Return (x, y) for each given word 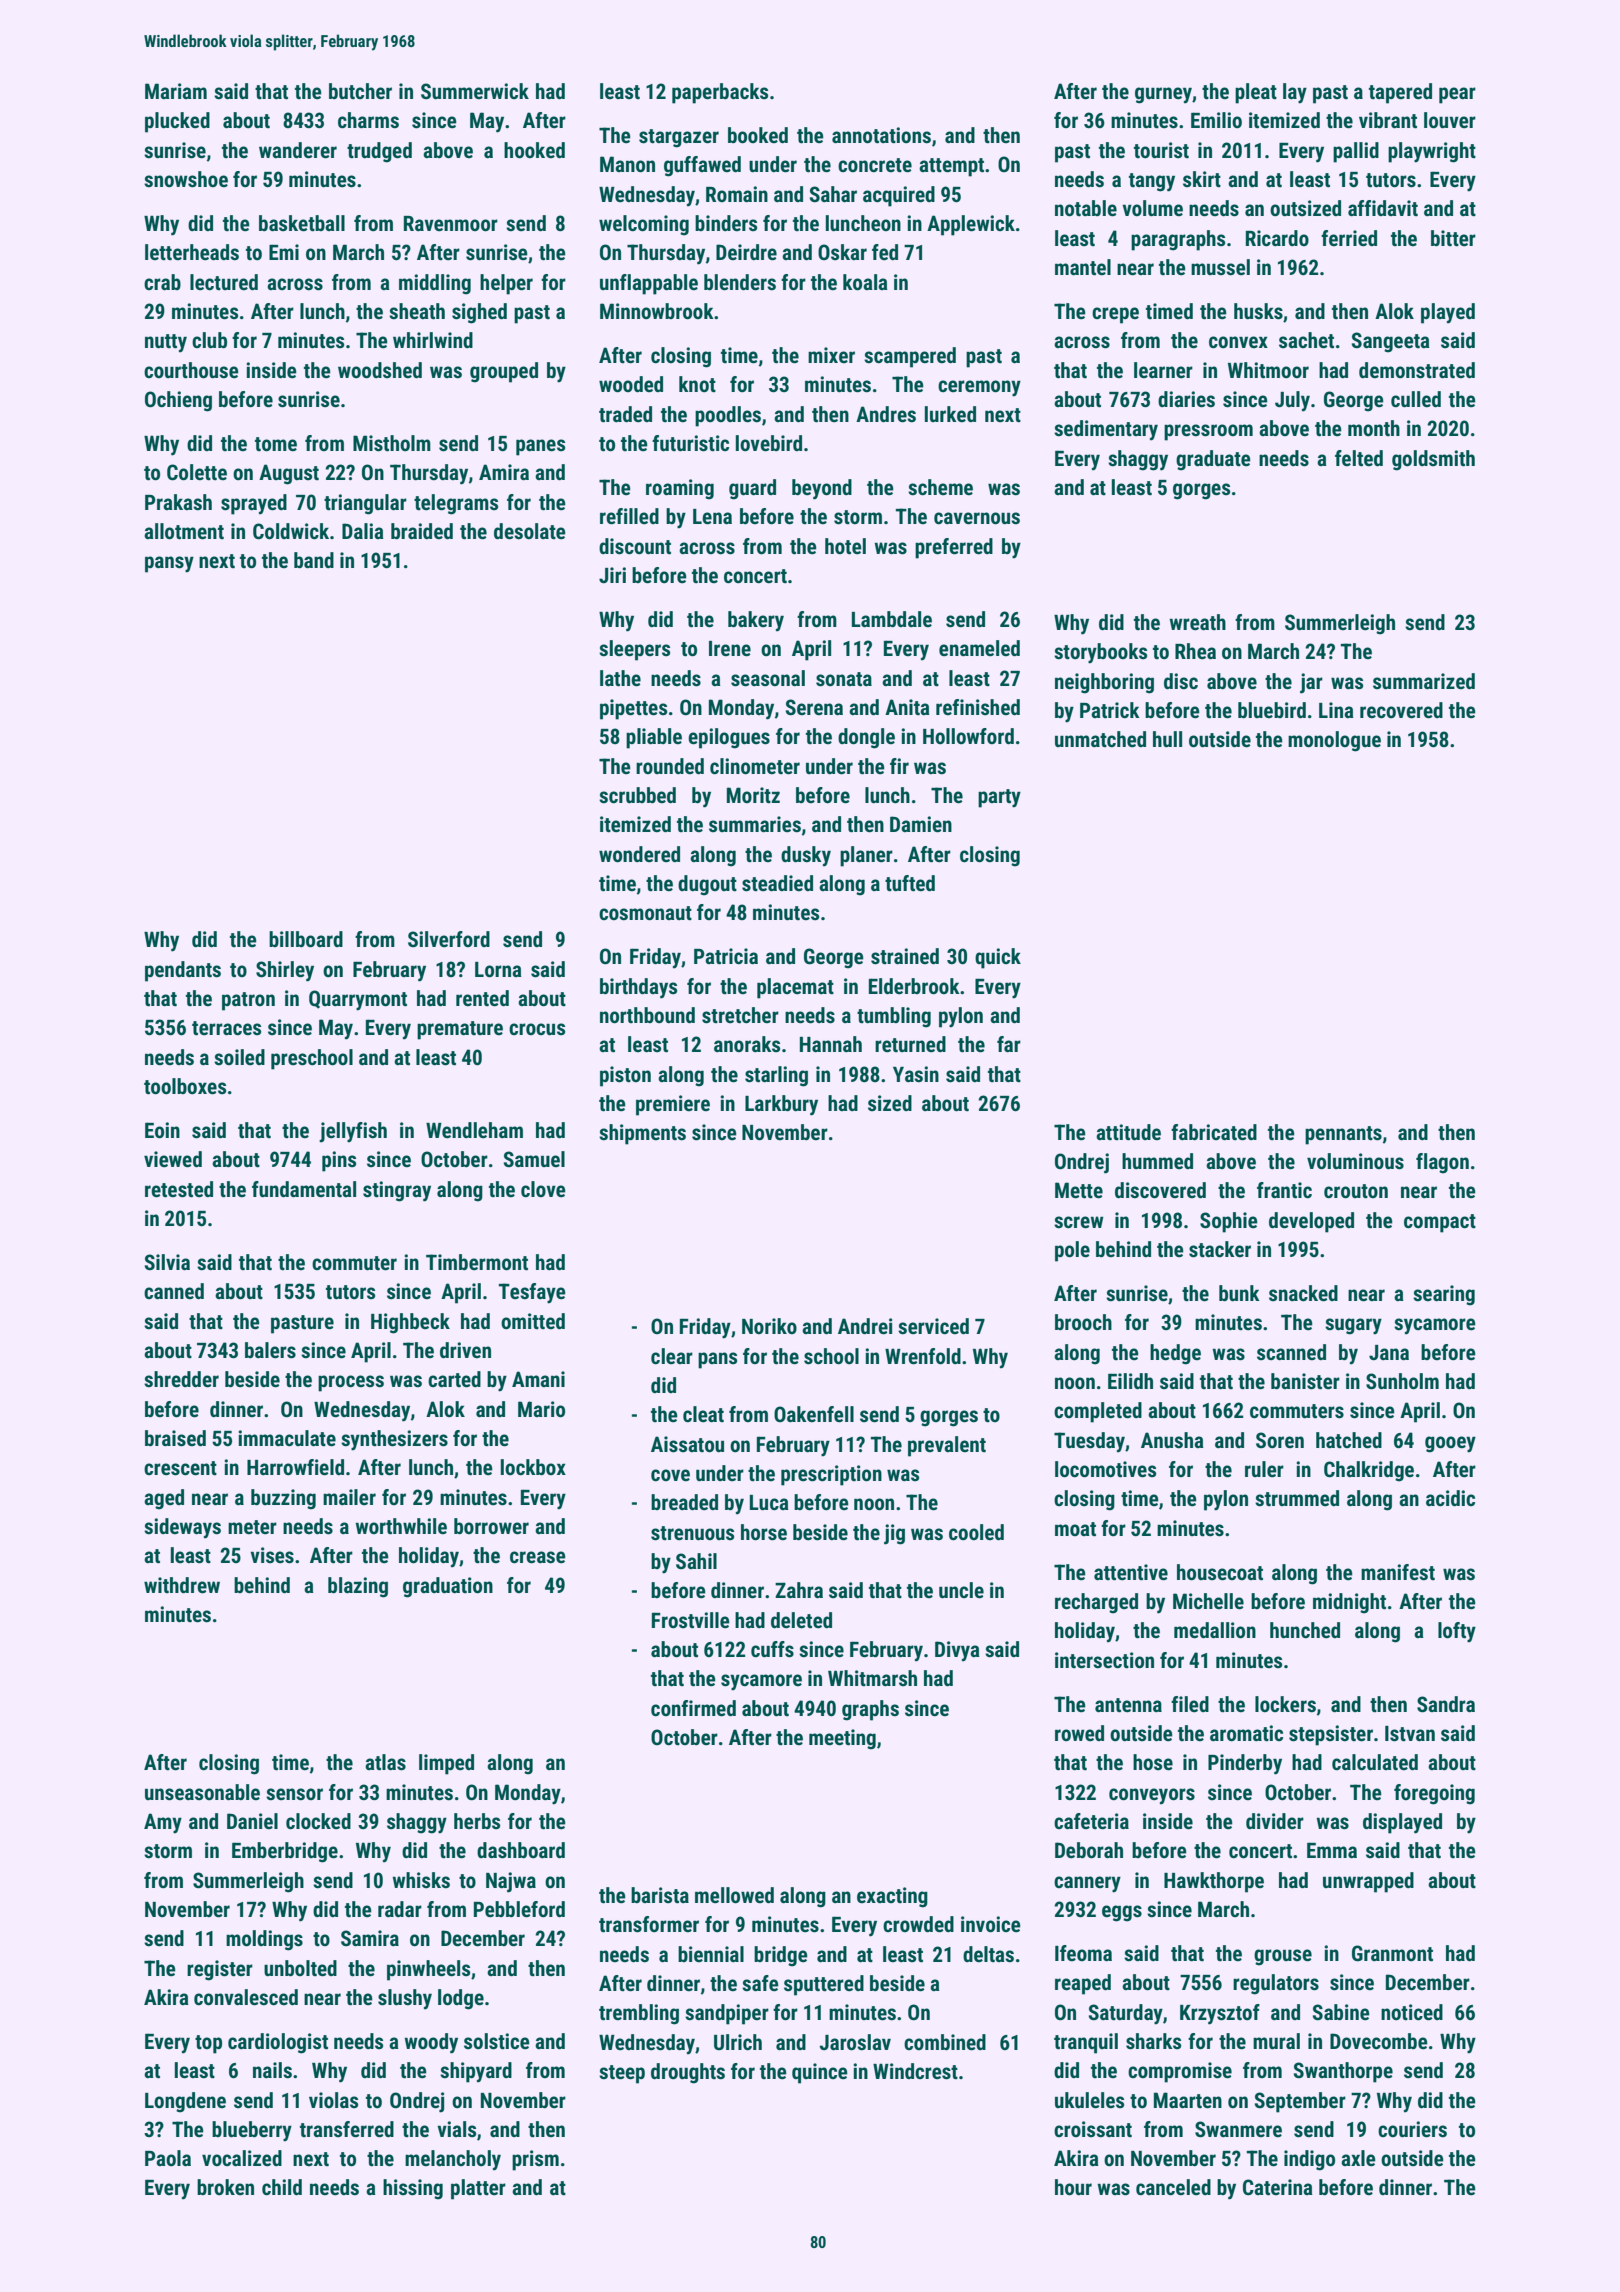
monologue (1334, 741)
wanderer (298, 150)
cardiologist (278, 2043)
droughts (688, 2073)
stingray (397, 1191)
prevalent (947, 1446)
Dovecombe (1379, 2041)
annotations (881, 135)
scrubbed (637, 795)
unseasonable (202, 1792)
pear (1457, 95)
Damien (921, 824)
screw (1079, 1222)
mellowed (734, 1895)
